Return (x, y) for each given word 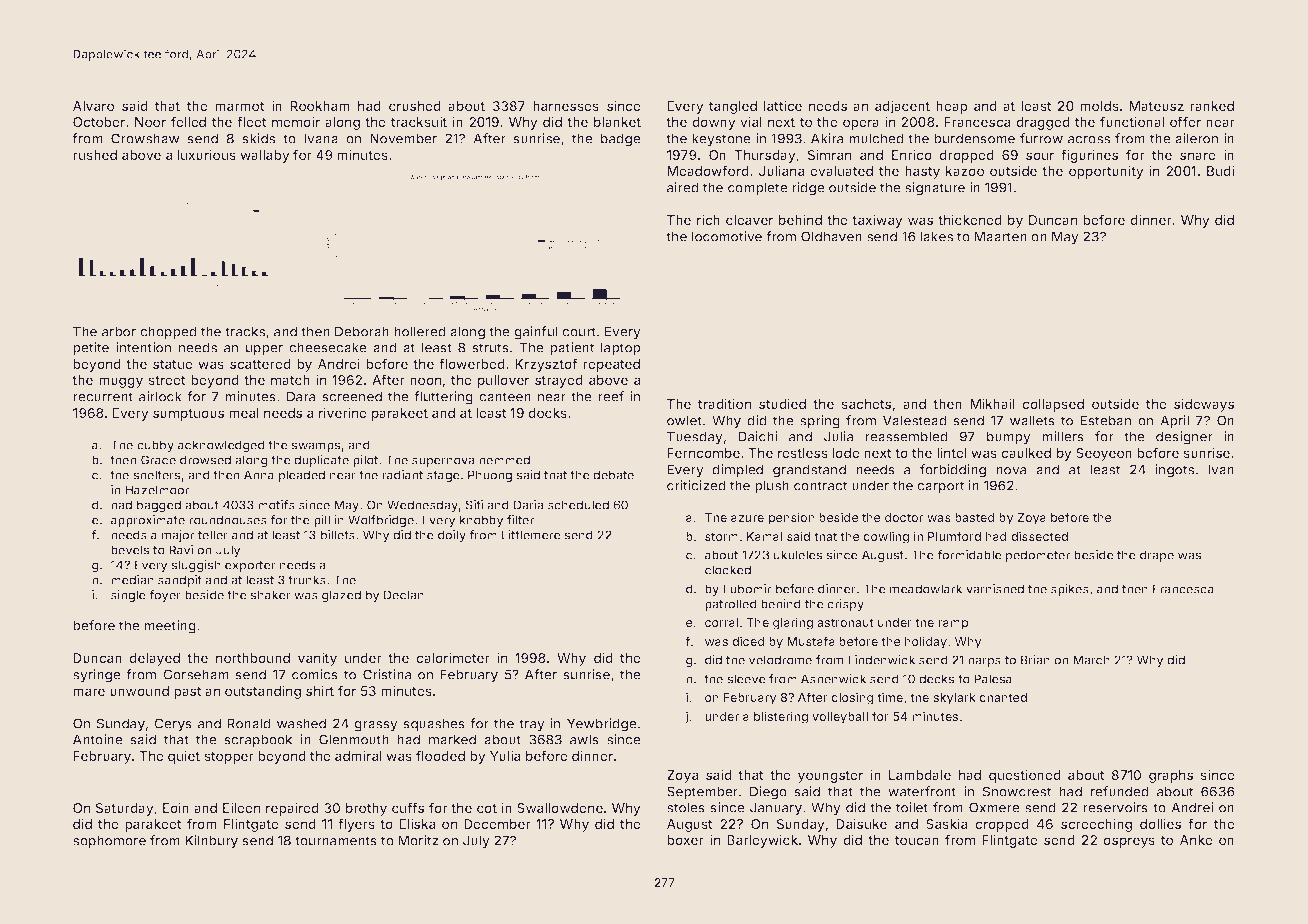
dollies (1160, 824)
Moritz (418, 840)
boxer (685, 840)
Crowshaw (145, 138)
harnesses (566, 106)
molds (1099, 106)
